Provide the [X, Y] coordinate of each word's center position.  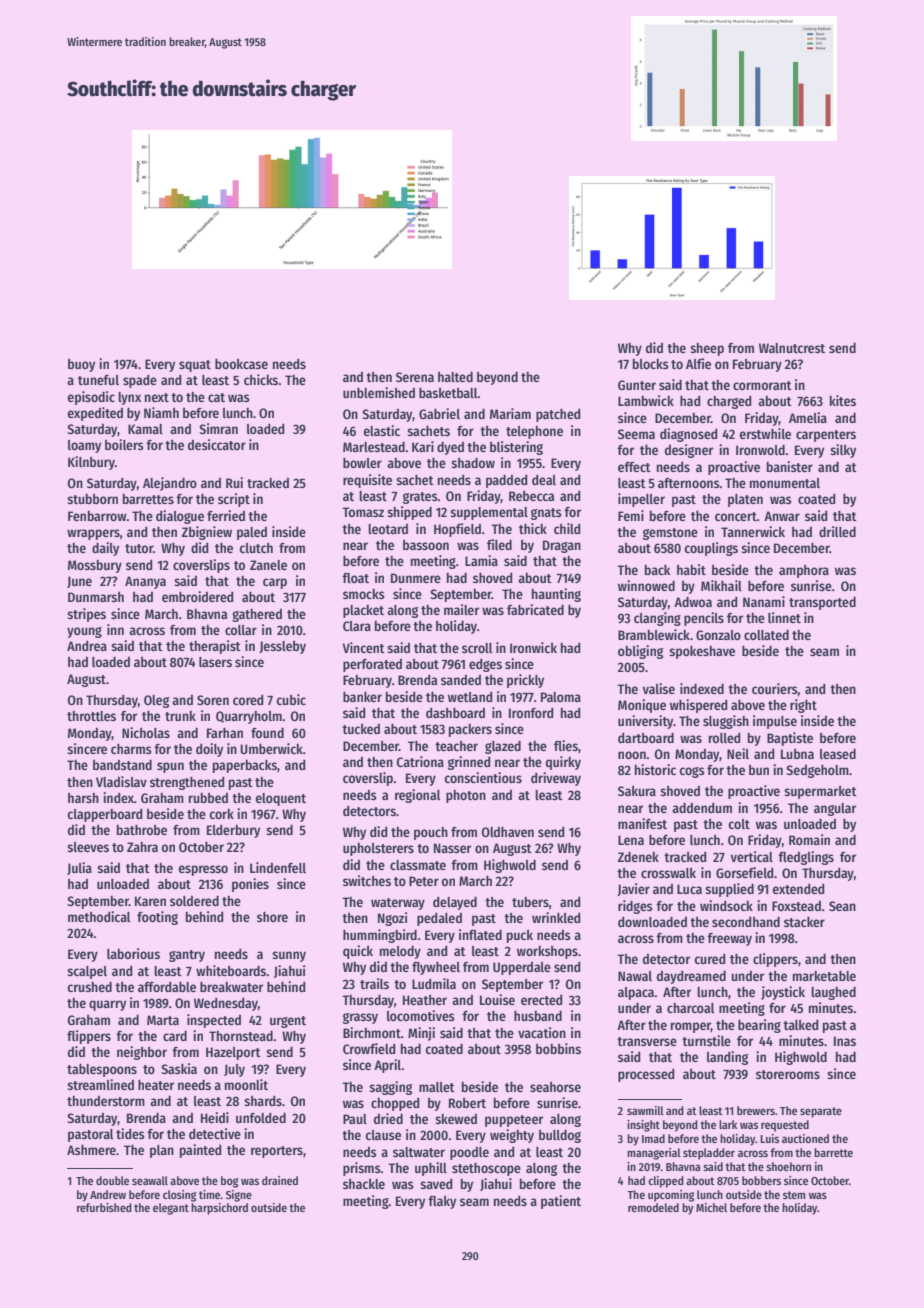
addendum [702, 808]
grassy [360, 1018]
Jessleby [282, 647]
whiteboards [231, 970]
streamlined [100, 1084]
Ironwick [533, 647]
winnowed [646, 585]
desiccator [217, 444]
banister [790, 466]
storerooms [788, 1074]
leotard [388, 529]
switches [367, 880]
